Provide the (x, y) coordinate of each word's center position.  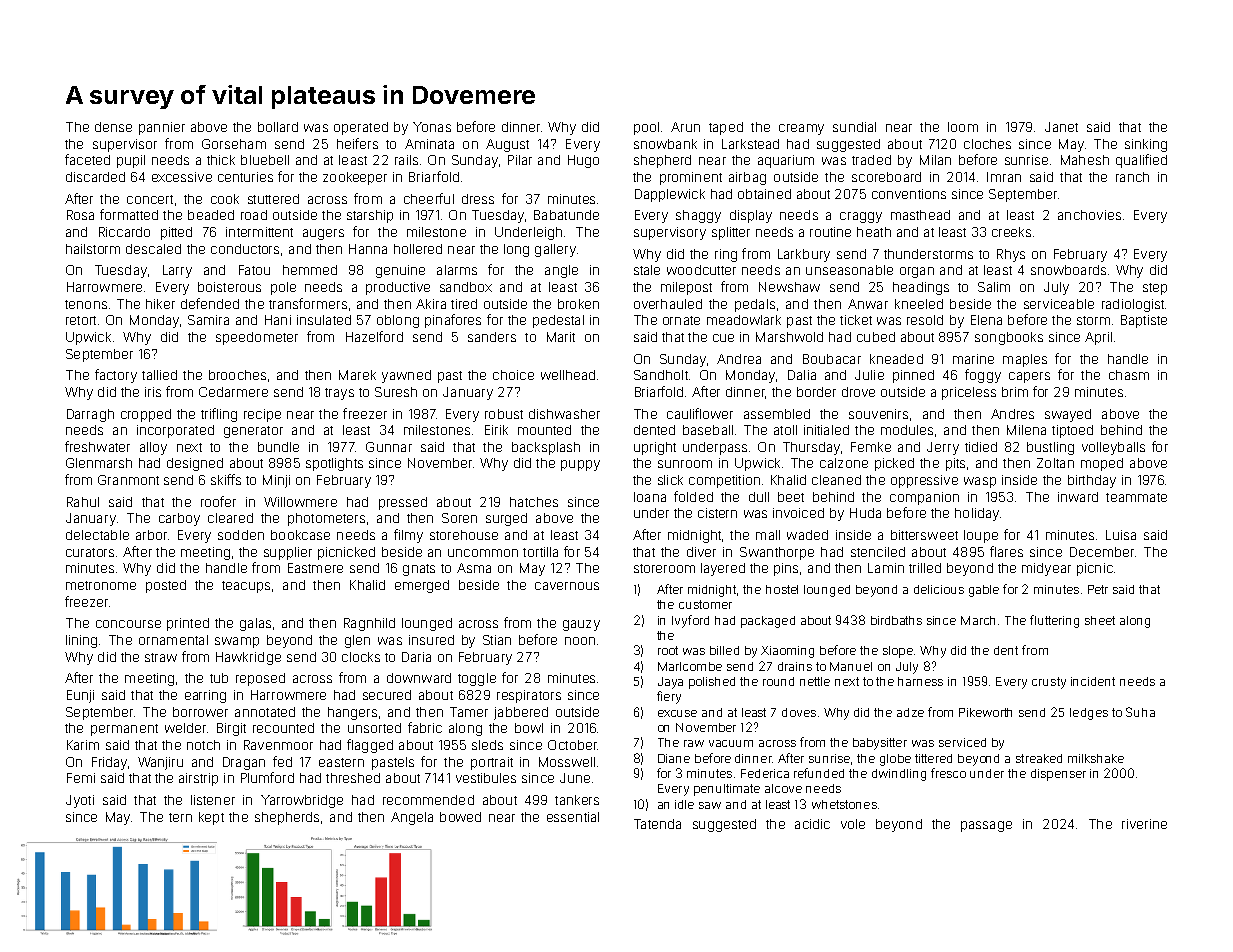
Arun (685, 127)
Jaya (670, 683)
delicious (939, 589)
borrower (200, 712)
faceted (87, 159)
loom (963, 127)
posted (166, 586)
